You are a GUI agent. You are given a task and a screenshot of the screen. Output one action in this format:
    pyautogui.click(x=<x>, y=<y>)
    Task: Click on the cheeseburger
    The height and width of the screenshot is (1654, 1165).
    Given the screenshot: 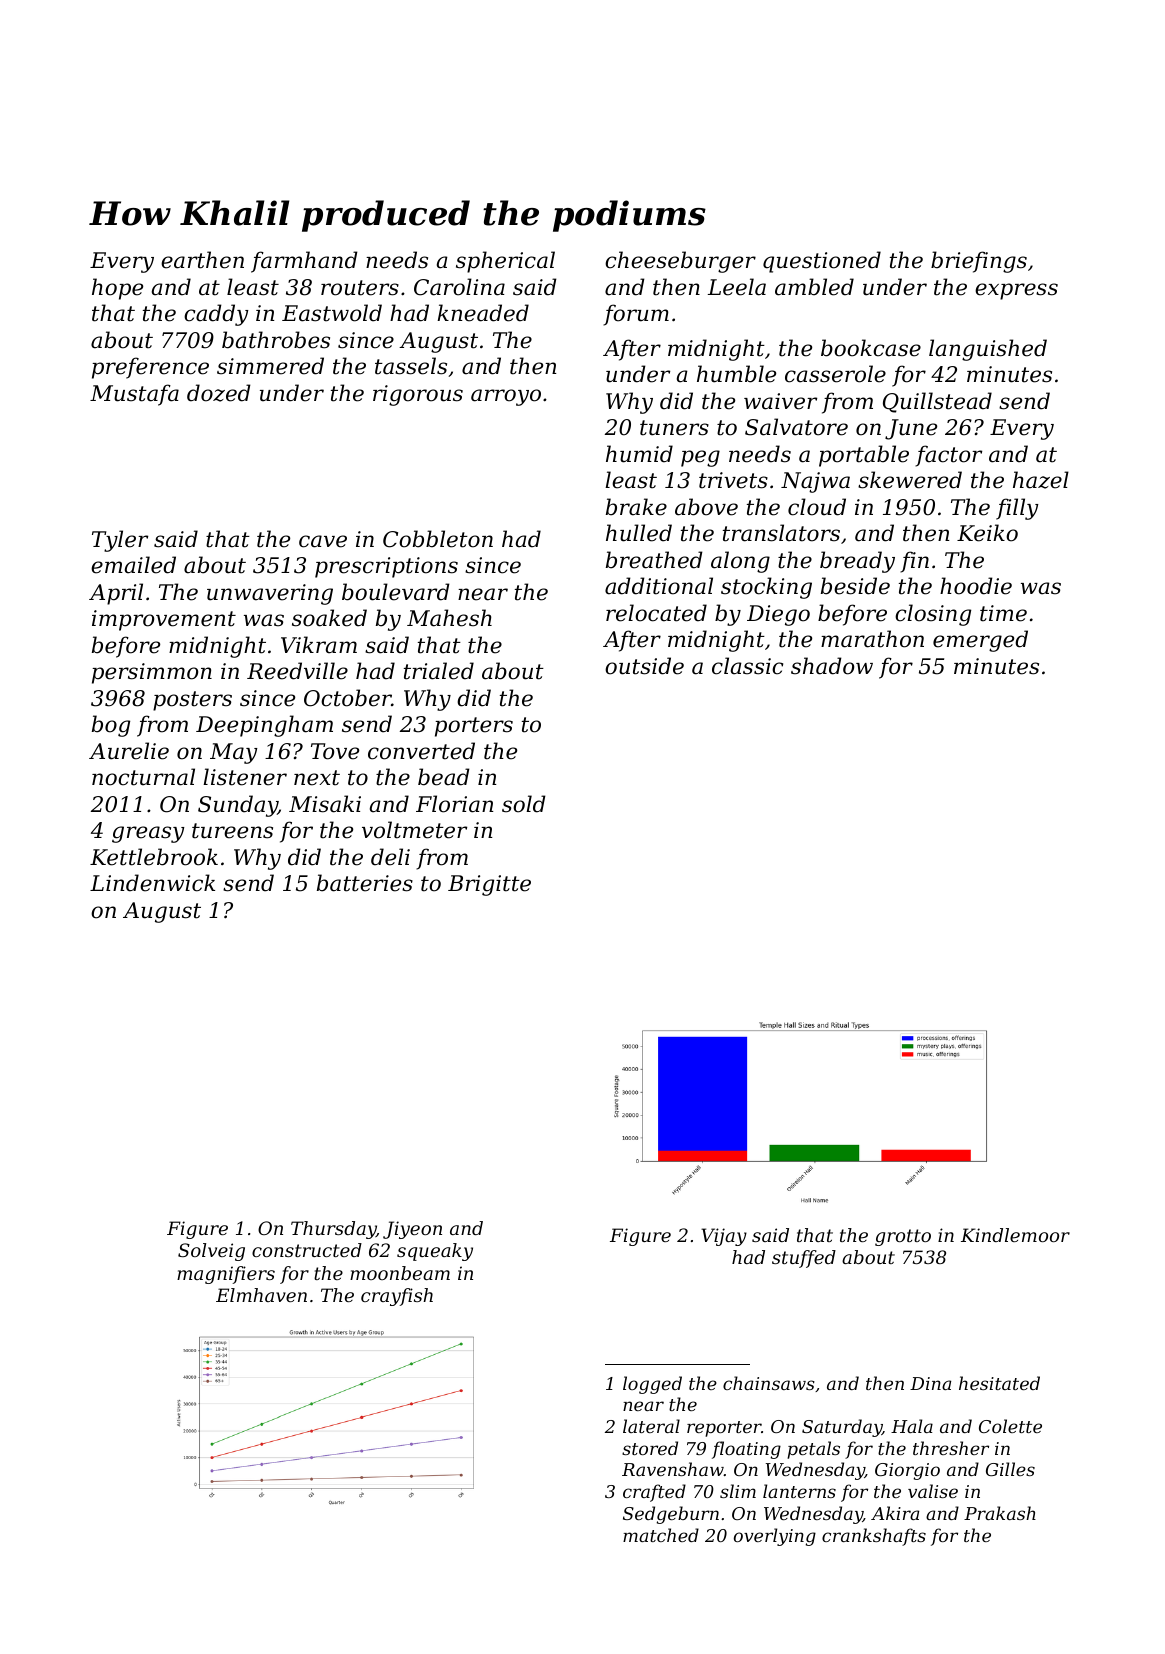 What is the action you would take?
    pyautogui.click(x=680, y=262)
